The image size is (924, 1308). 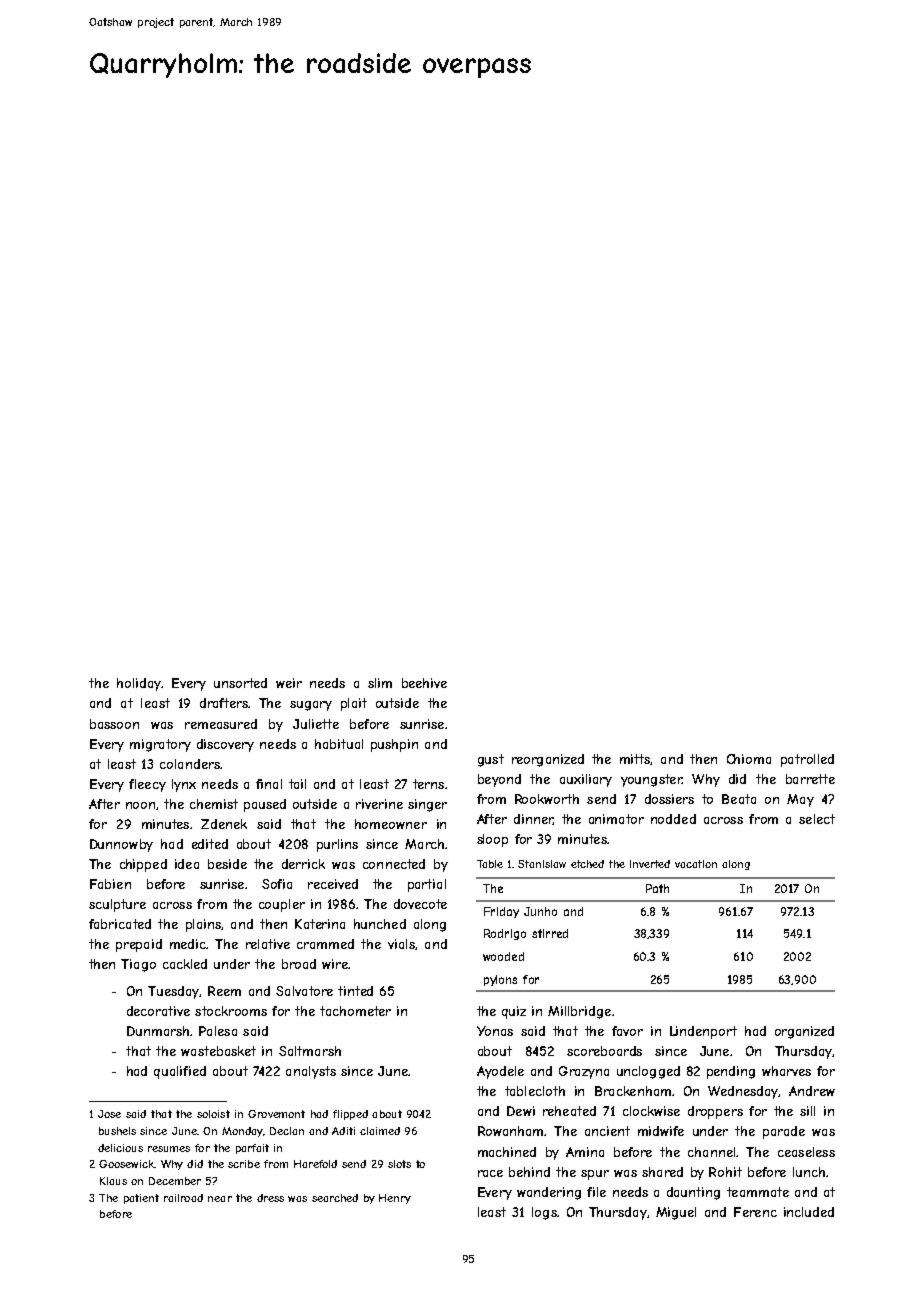 I want to click on weir, so click(x=289, y=683).
